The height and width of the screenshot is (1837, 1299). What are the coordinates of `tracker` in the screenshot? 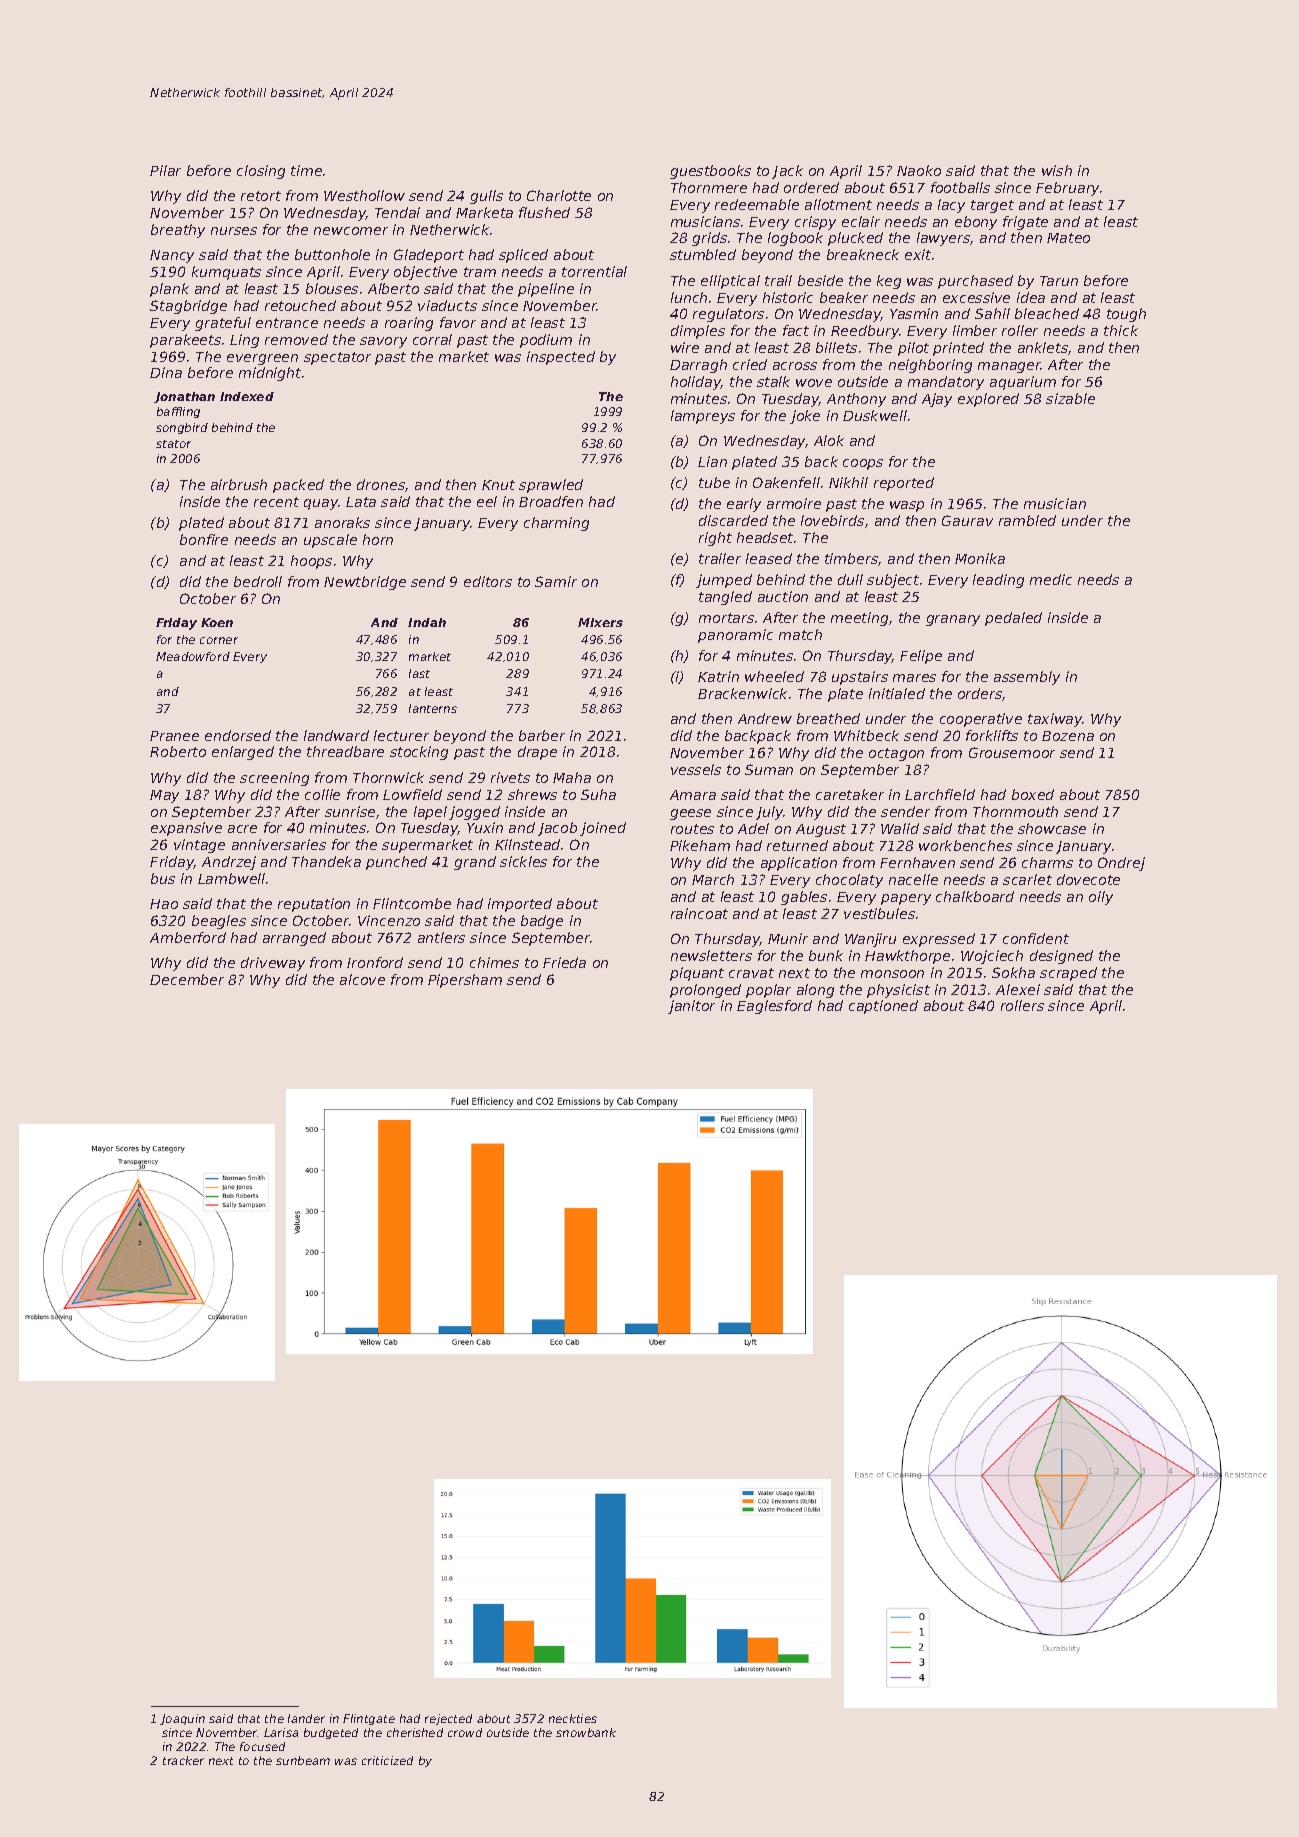 It's located at (183, 1760).
